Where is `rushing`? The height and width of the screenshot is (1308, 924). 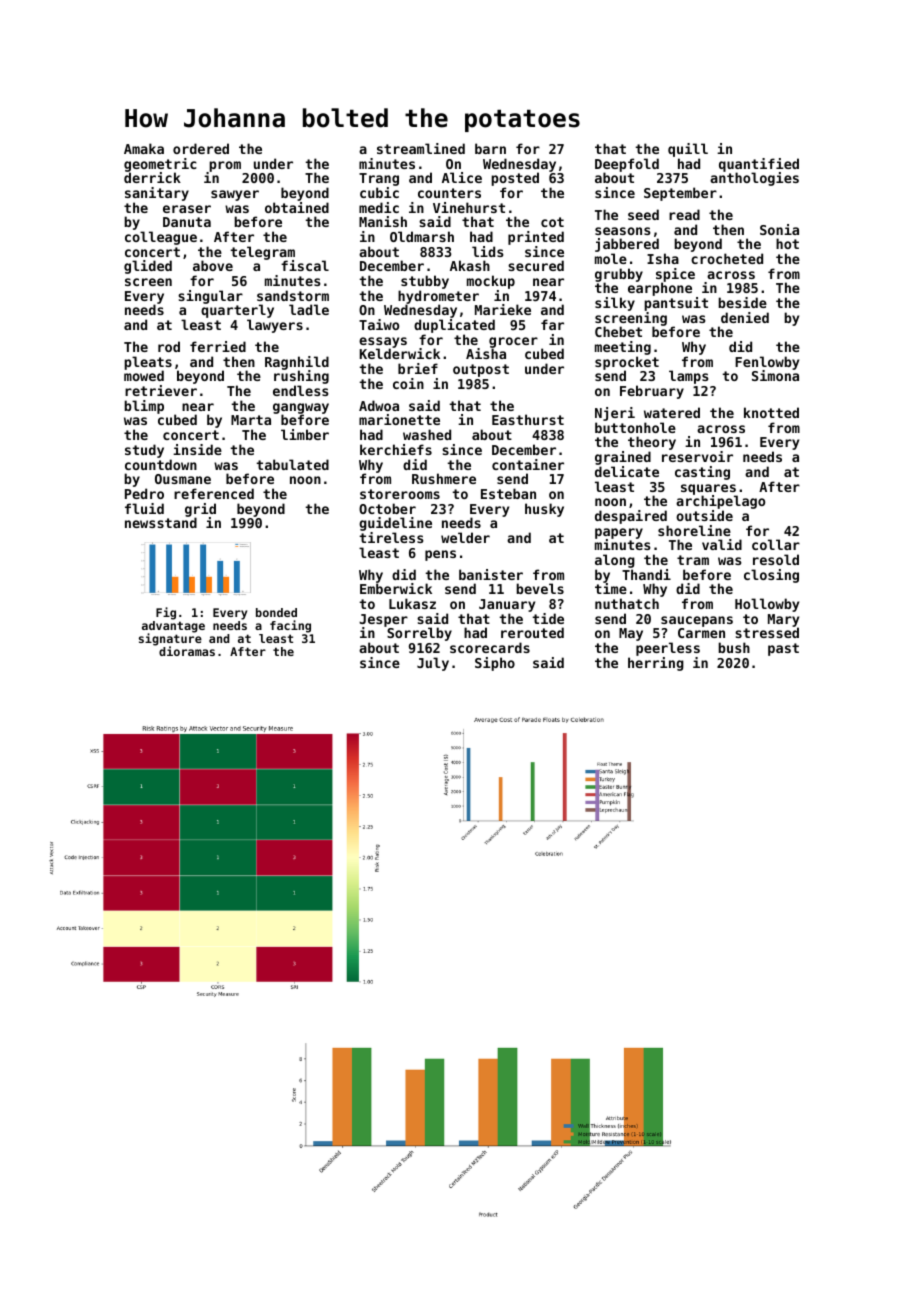
rushing is located at coordinates (301, 378).
